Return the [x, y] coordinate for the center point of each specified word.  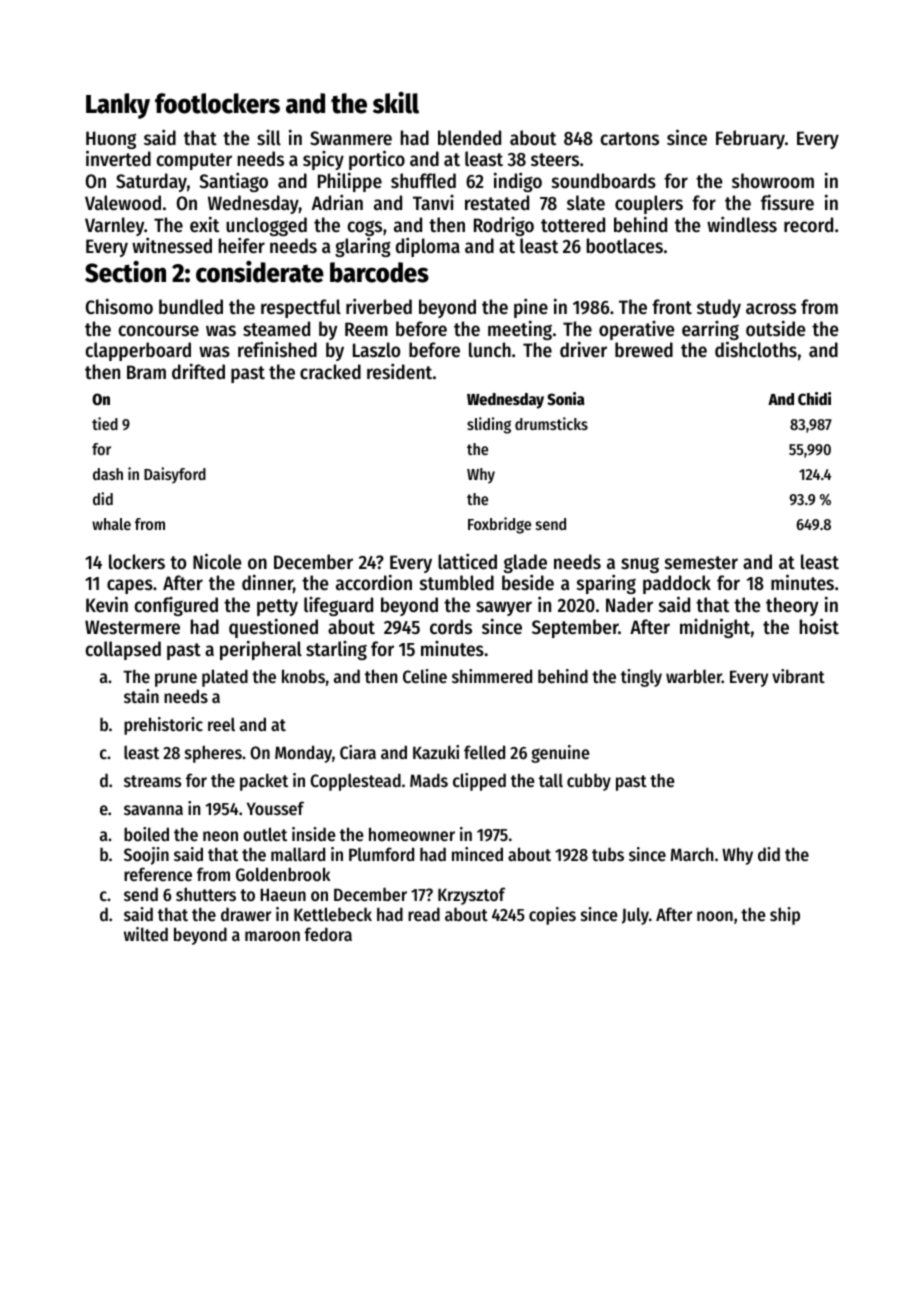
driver [583, 349]
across [771, 309]
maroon [272, 936]
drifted [198, 371]
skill [396, 103]
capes [130, 586]
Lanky [118, 106]
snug [640, 565]
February [750, 139]
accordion [374, 582]
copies [552, 916]
